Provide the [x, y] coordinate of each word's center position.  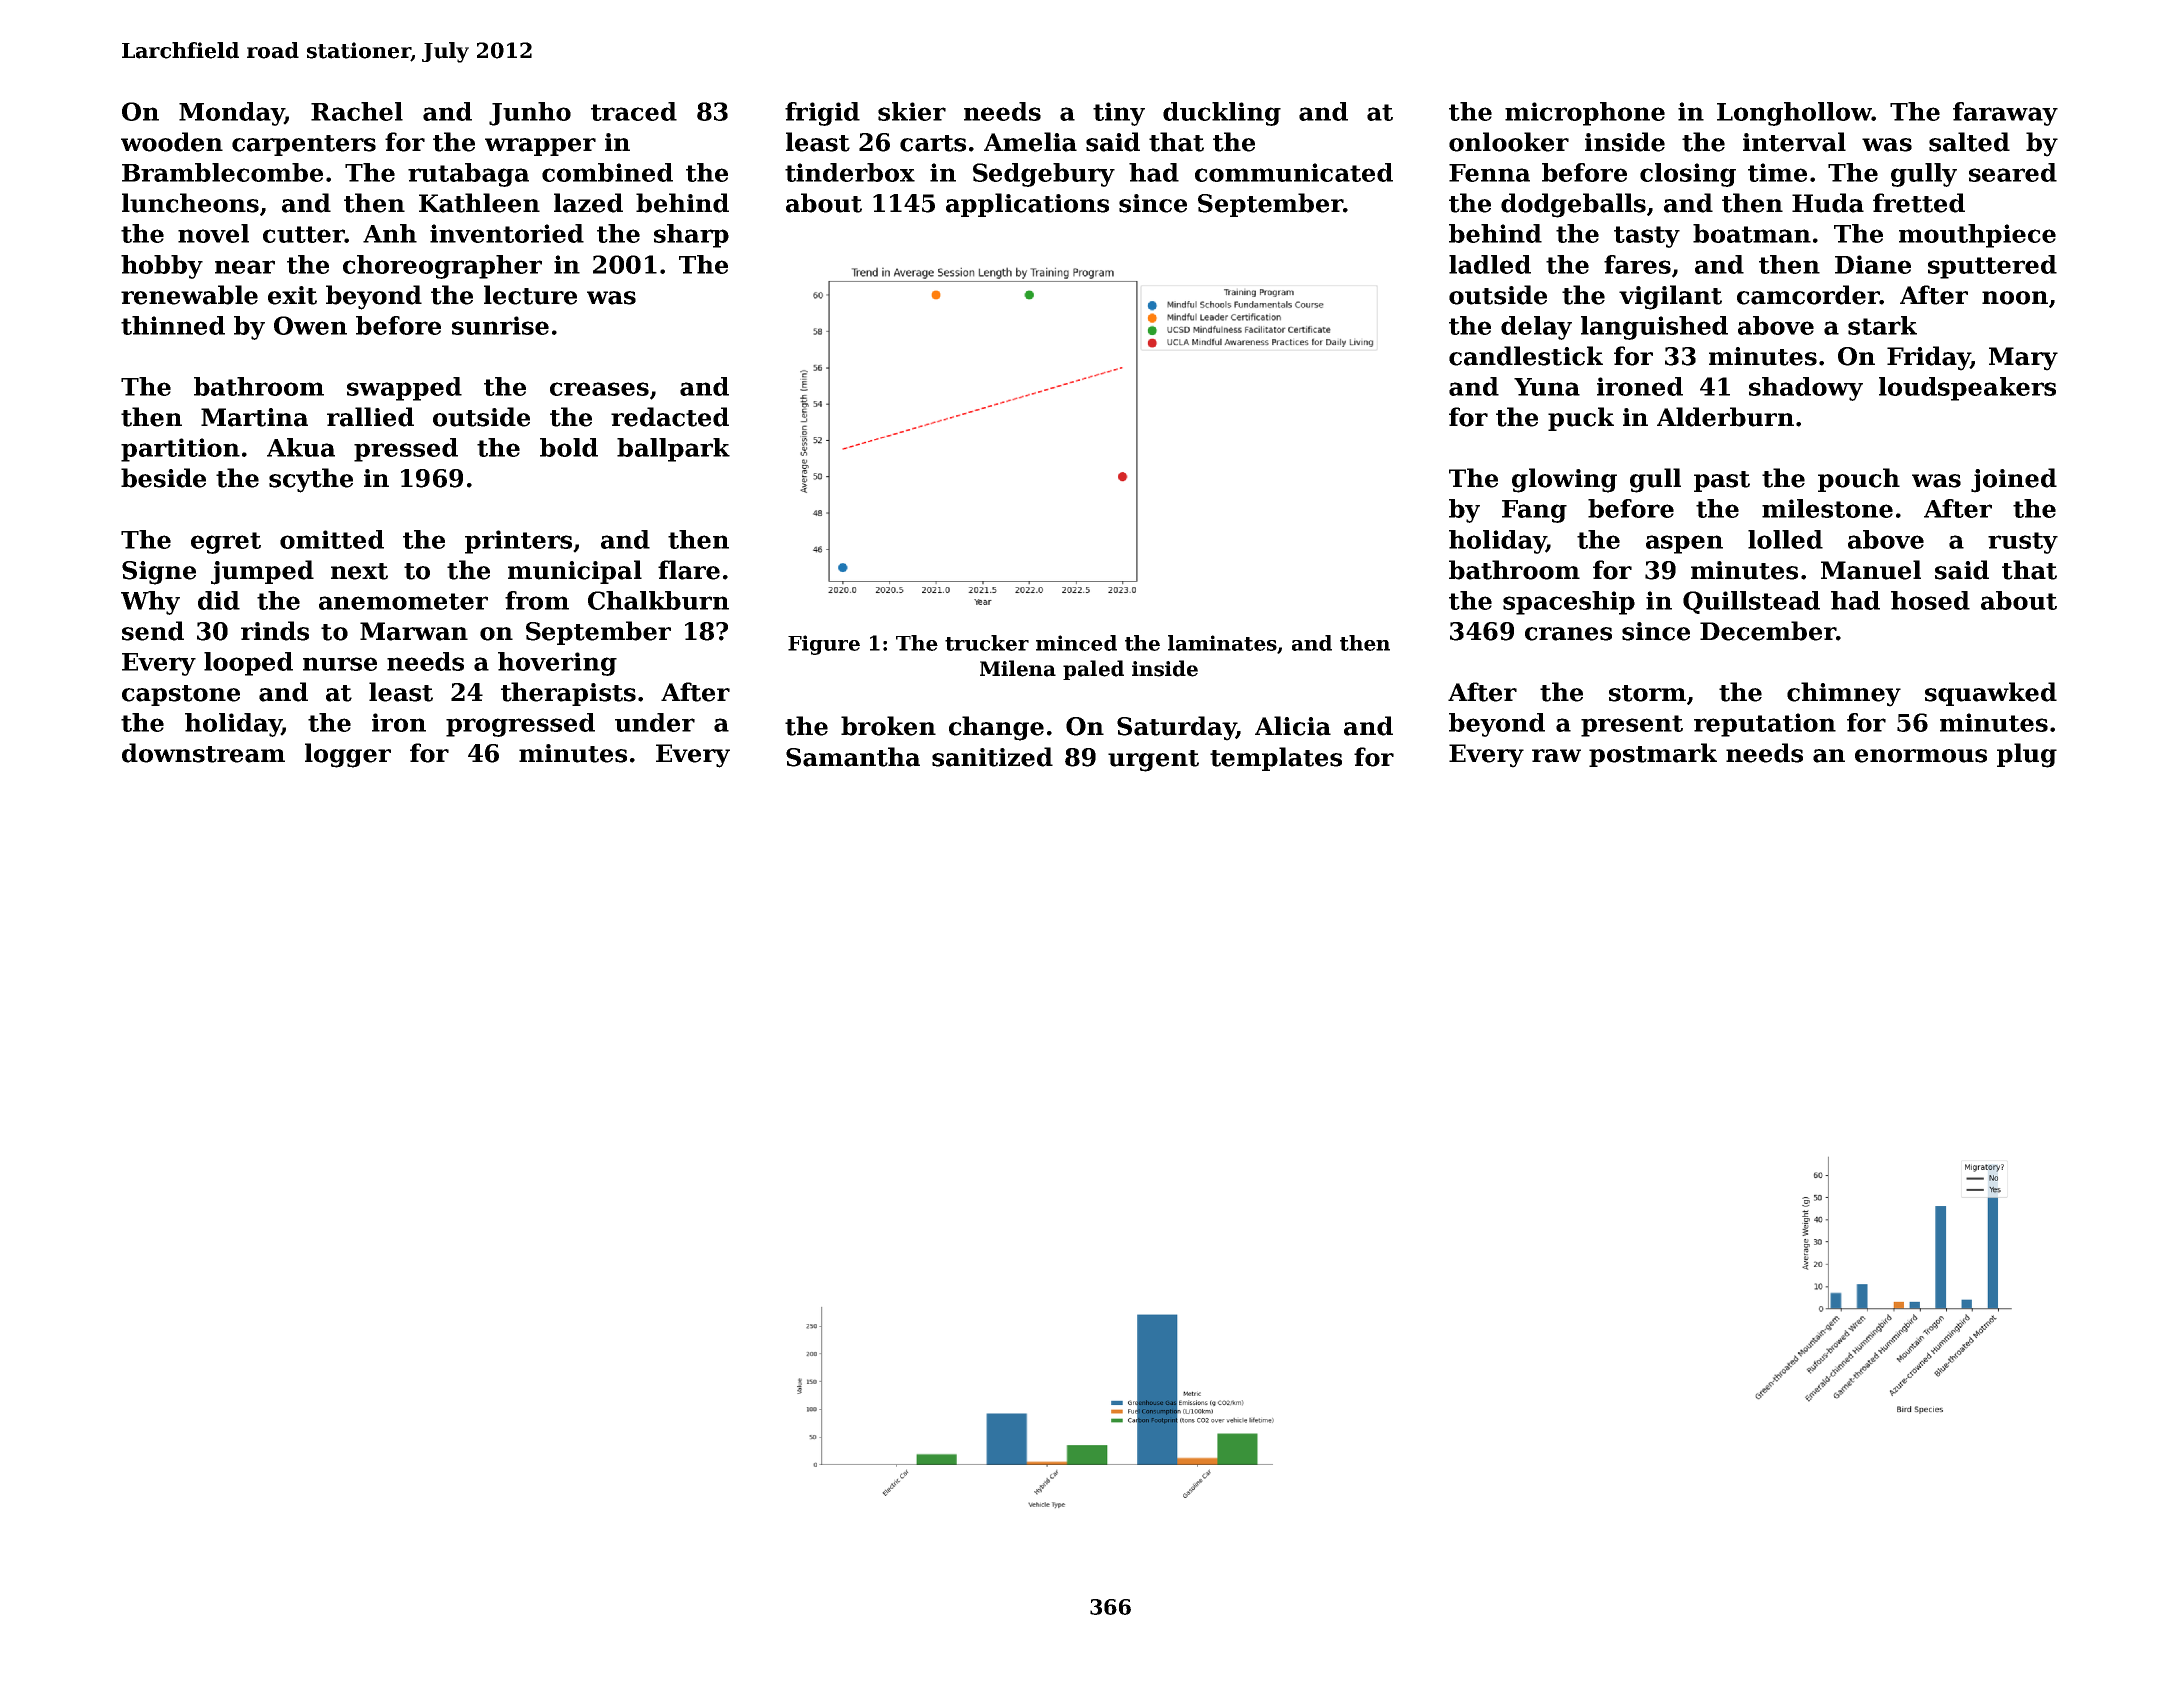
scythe [311, 480]
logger [348, 755]
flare [689, 570]
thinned [173, 325]
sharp [691, 236]
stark [1882, 325]
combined [607, 172]
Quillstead [1751, 602]
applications [1027, 205]
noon [2015, 298]
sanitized [992, 757]
